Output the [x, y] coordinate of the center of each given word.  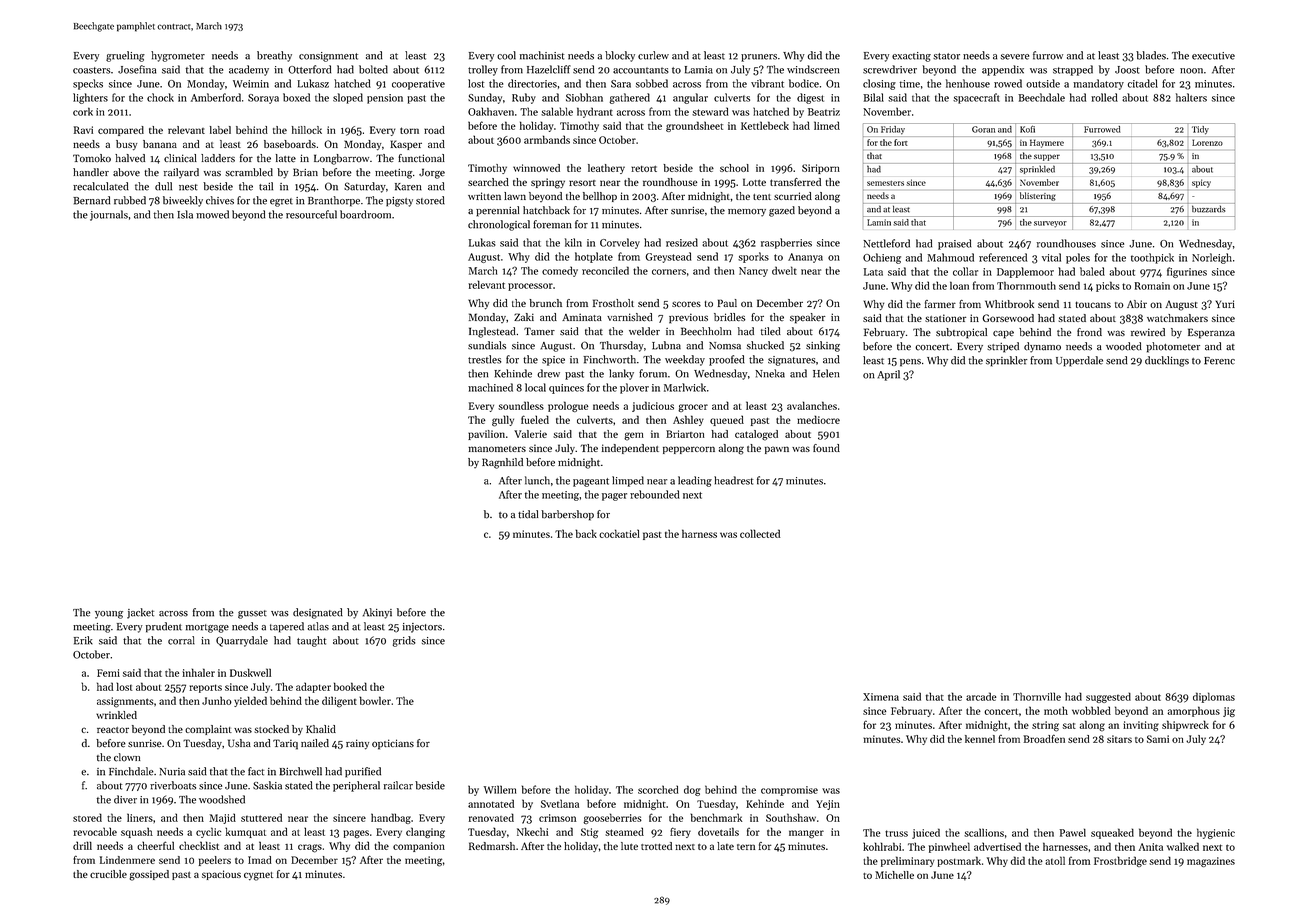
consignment [328, 57]
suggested [1108, 697]
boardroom [365, 214]
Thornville [1037, 696]
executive [1213, 56]
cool [506, 55]
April [888, 375]
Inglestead [492, 332]
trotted [656, 846]
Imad [260, 860]
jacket [140, 613]
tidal [528, 514]
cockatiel [619, 533]
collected [760, 533]
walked [1183, 846]
